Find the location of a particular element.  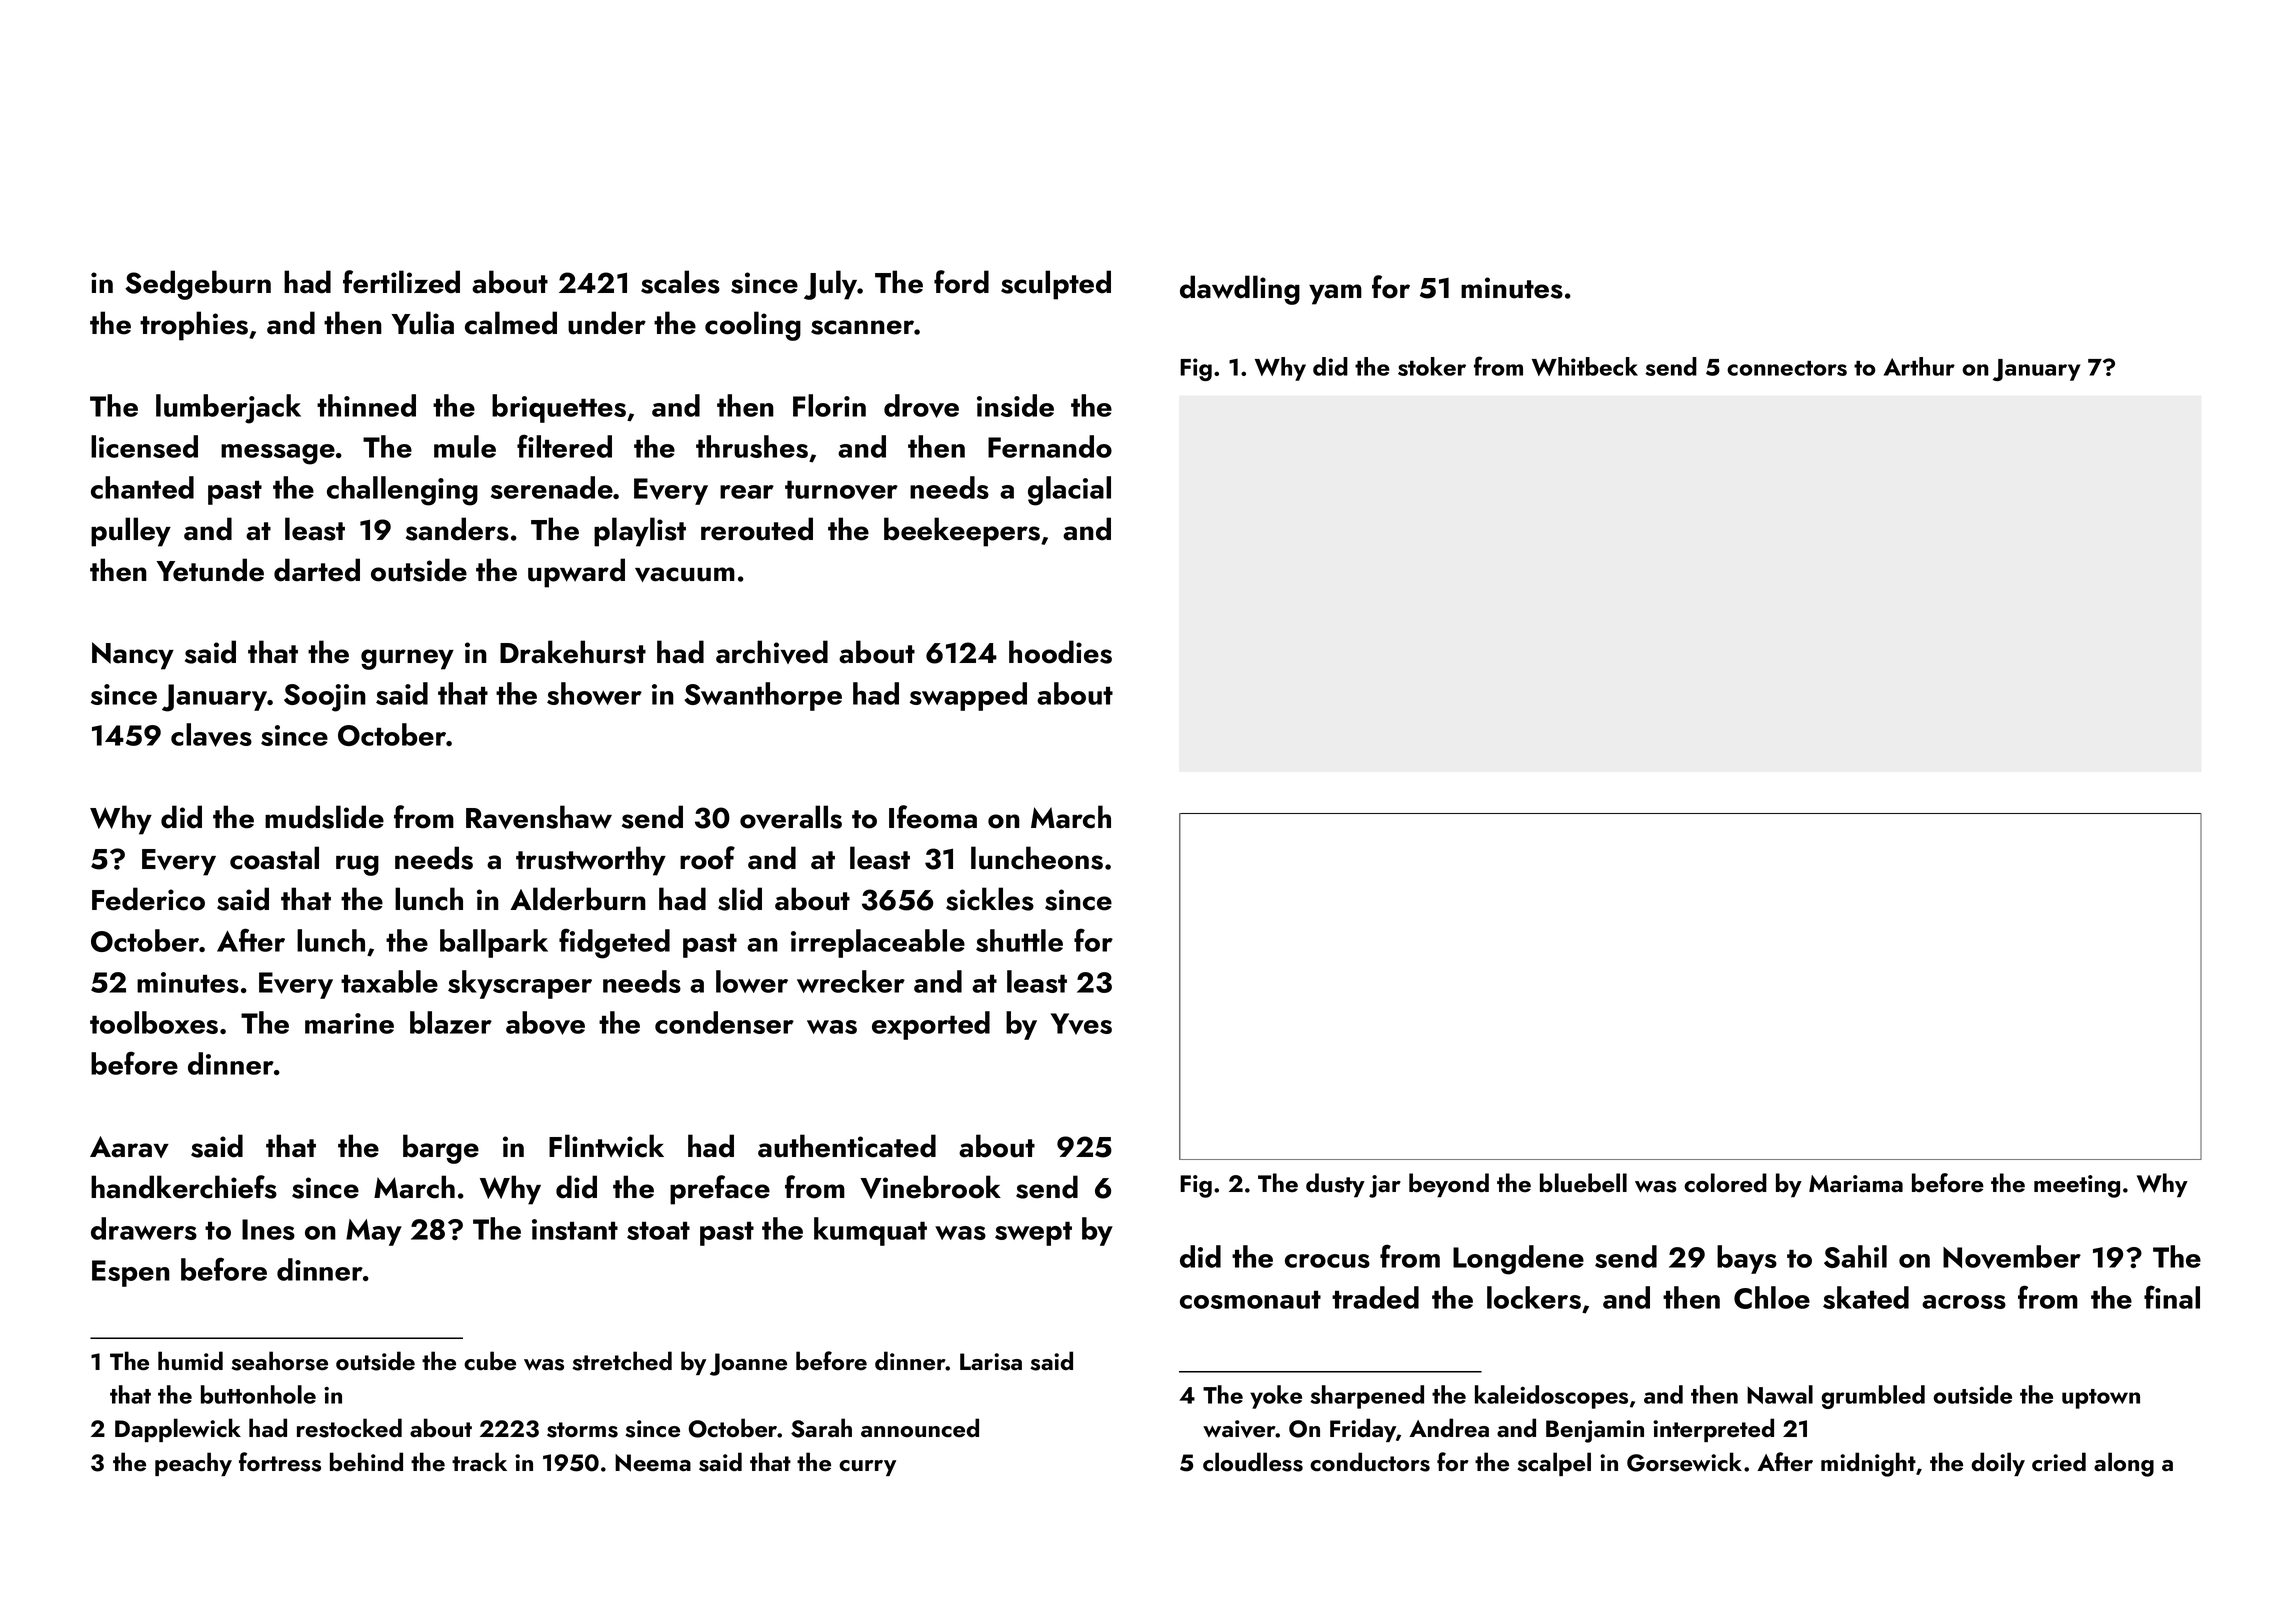

midnight is located at coordinates (1868, 1464).
